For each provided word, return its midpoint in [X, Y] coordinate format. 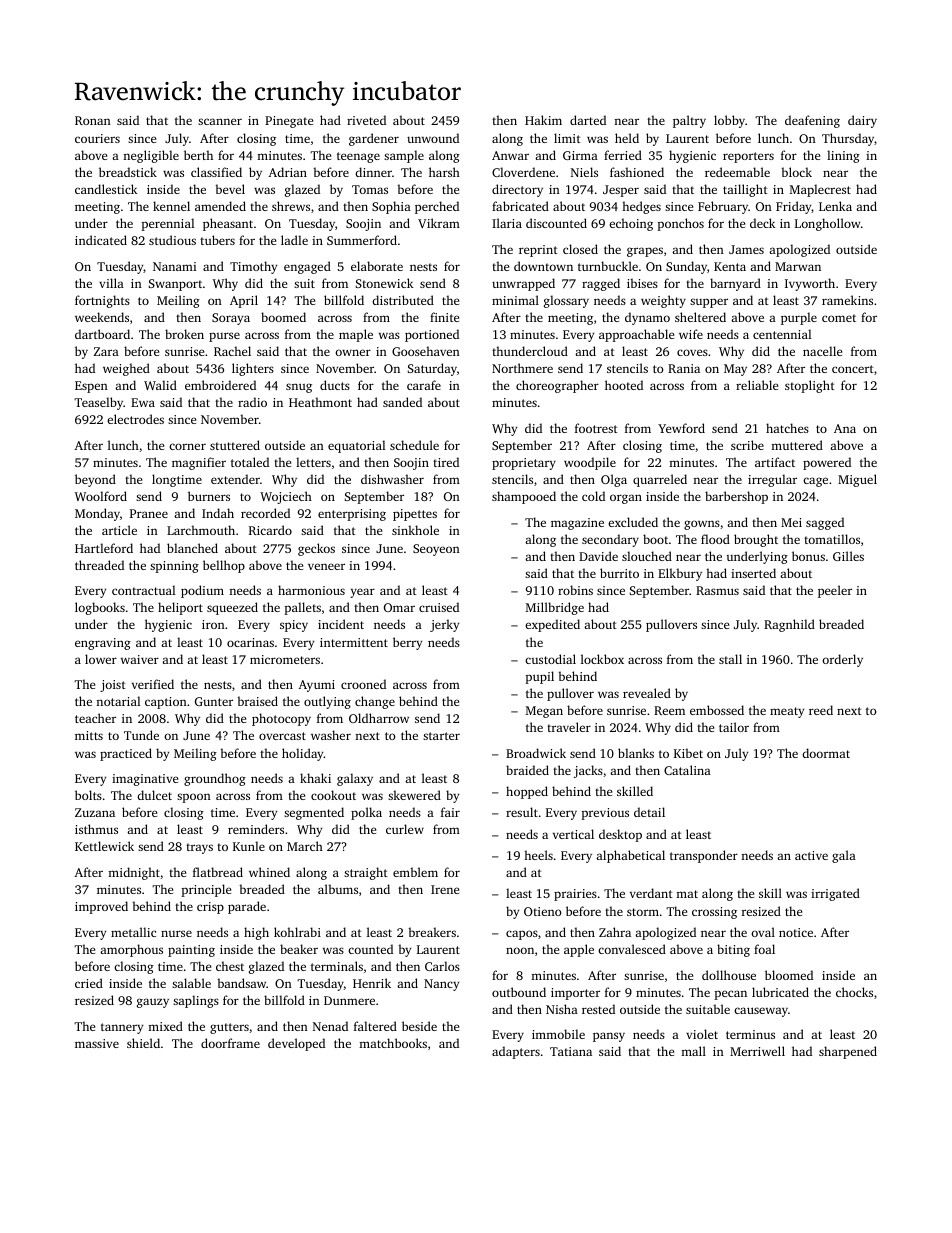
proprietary [524, 464]
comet [839, 318]
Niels [584, 172]
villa [111, 283]
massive [97, 1043]
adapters [516, 1052]
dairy [862, 121]
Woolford [101, 496]
